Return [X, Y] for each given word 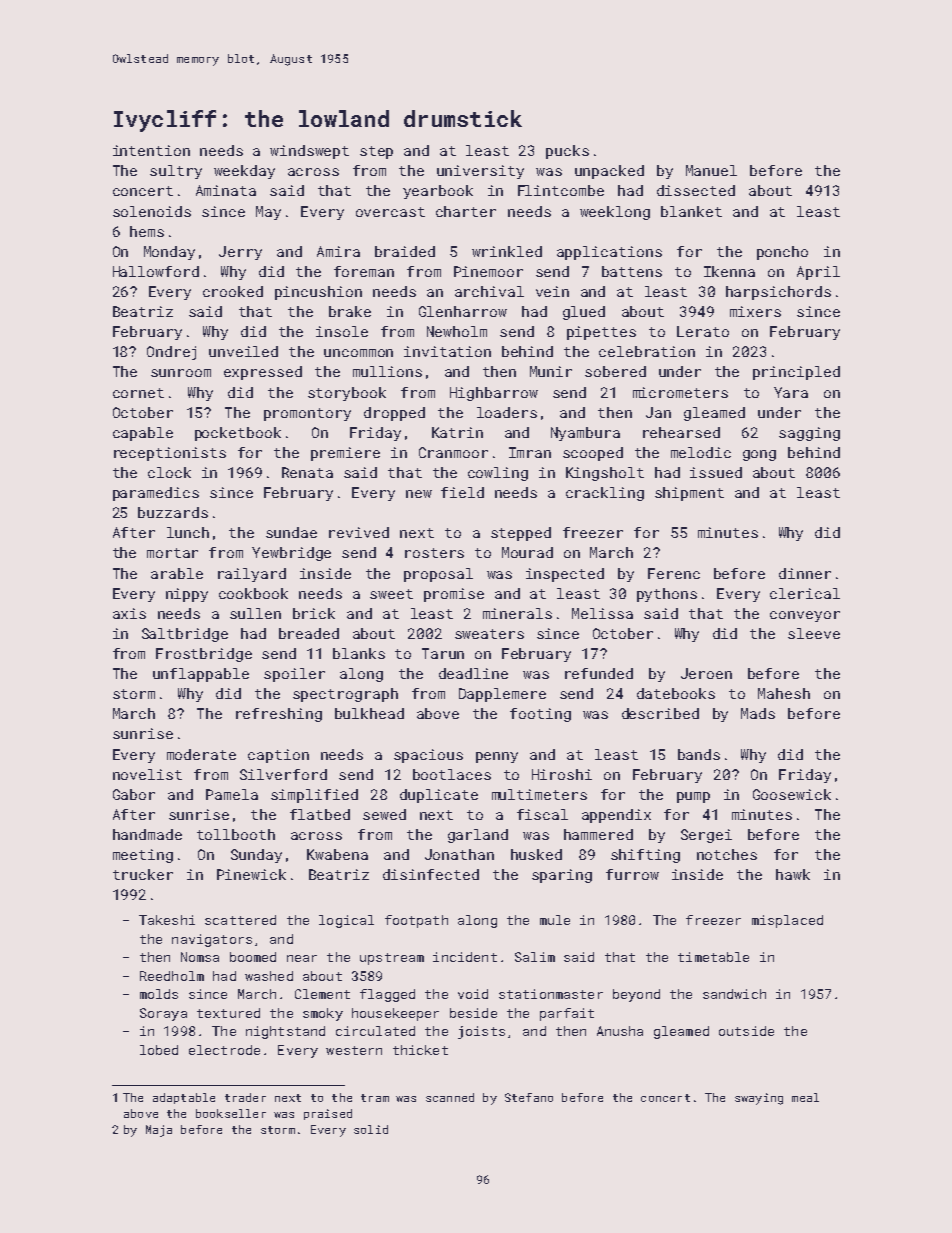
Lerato [703, 331]
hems [147, 231]
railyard [252, 575]
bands [699, 754]
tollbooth [236, 834]
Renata [307, 472]
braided [405, 251]
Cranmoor [453, 452]
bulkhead [369, 713]
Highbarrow [494, 394]
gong [759, 455]
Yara [791, 392]
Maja [159, 1131]
